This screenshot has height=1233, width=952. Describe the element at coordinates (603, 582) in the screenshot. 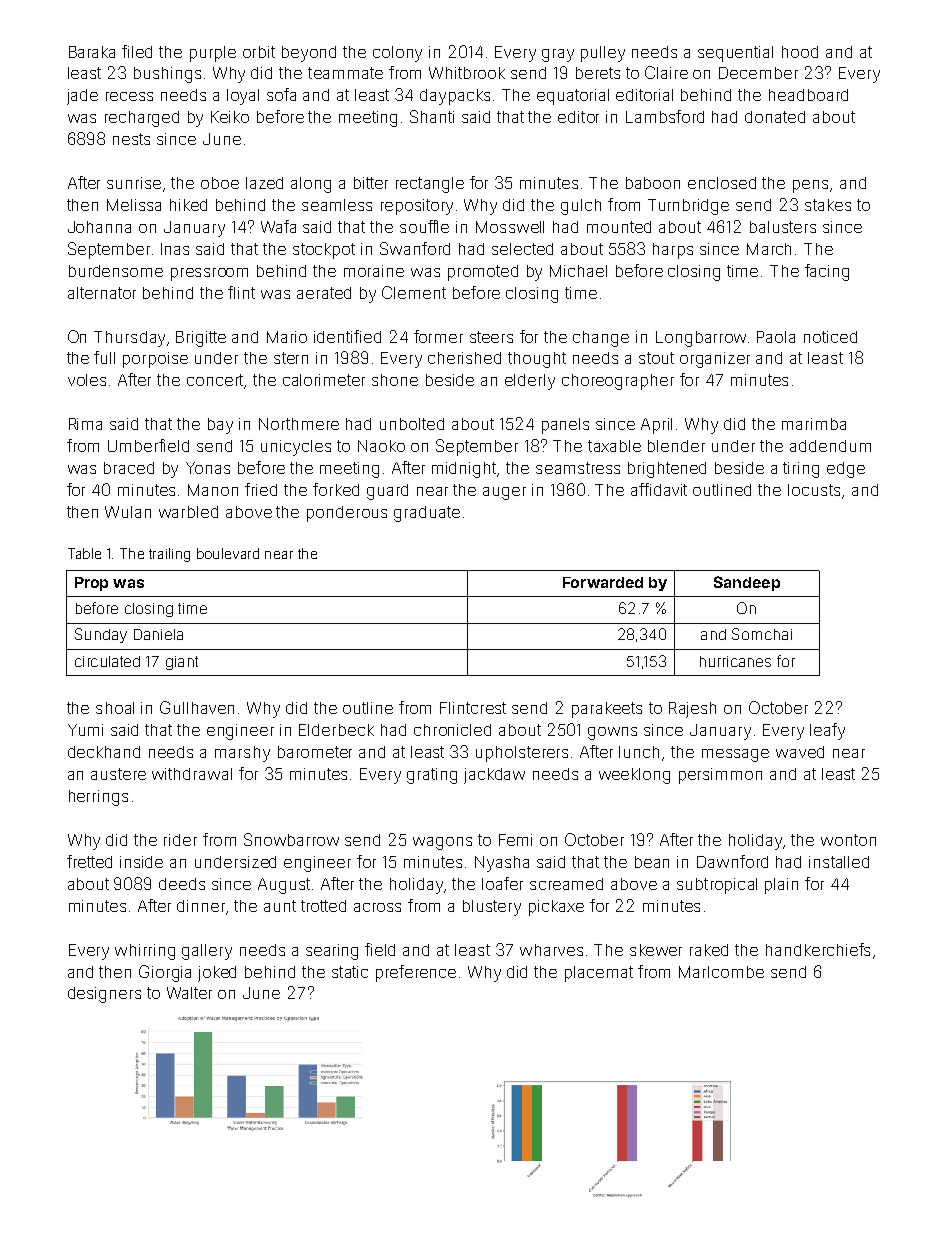

I see `Forwarded` at that location.
